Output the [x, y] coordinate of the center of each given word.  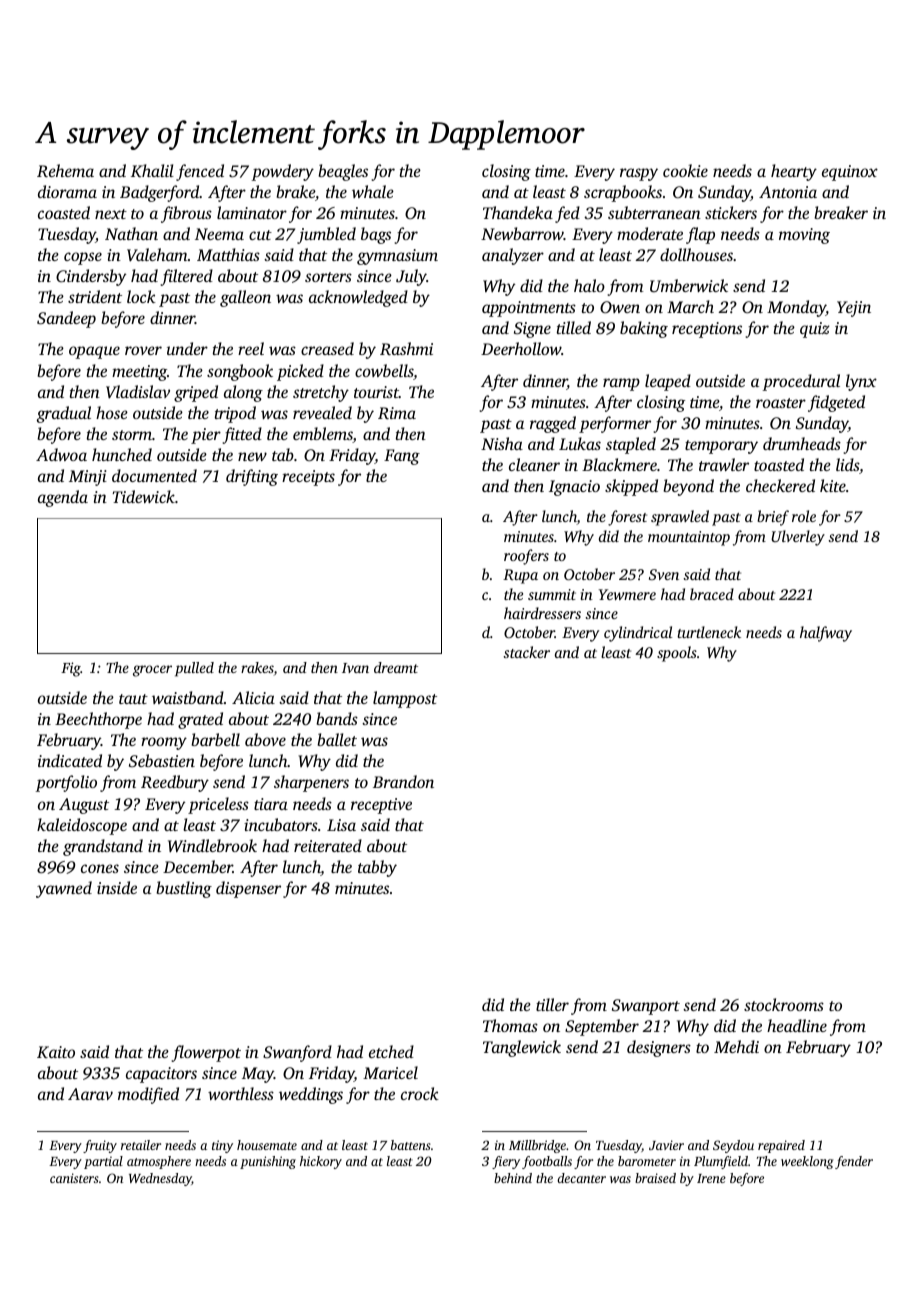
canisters [74, 1178]
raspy [639, 174]
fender [854, 1162]
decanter [581, 1178]
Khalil [152, 171]
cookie [685, 170]
